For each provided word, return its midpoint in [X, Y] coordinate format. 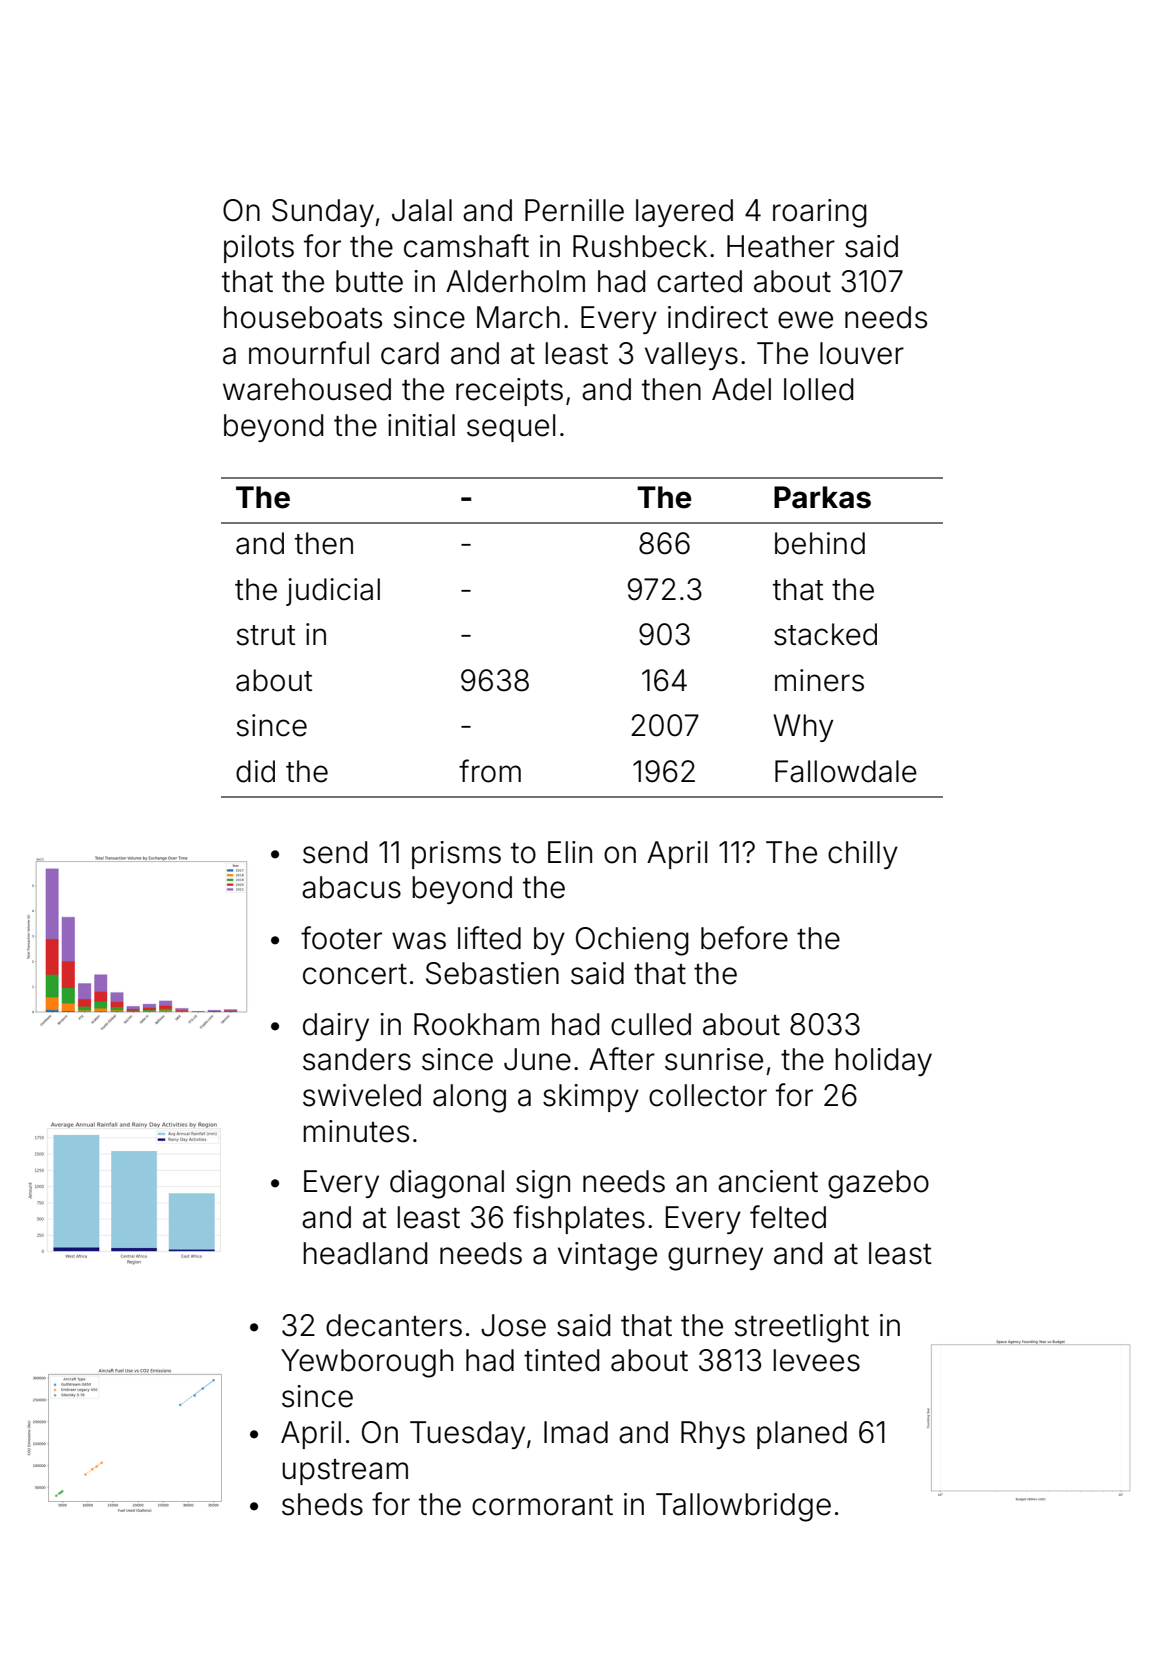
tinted [561, 1360]
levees [816, 1360]
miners [819, 680]
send [335, 852]
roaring [820, 213]
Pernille [574, 210]
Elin [570, 852]
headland [365, 1253]
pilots [259, 249]
